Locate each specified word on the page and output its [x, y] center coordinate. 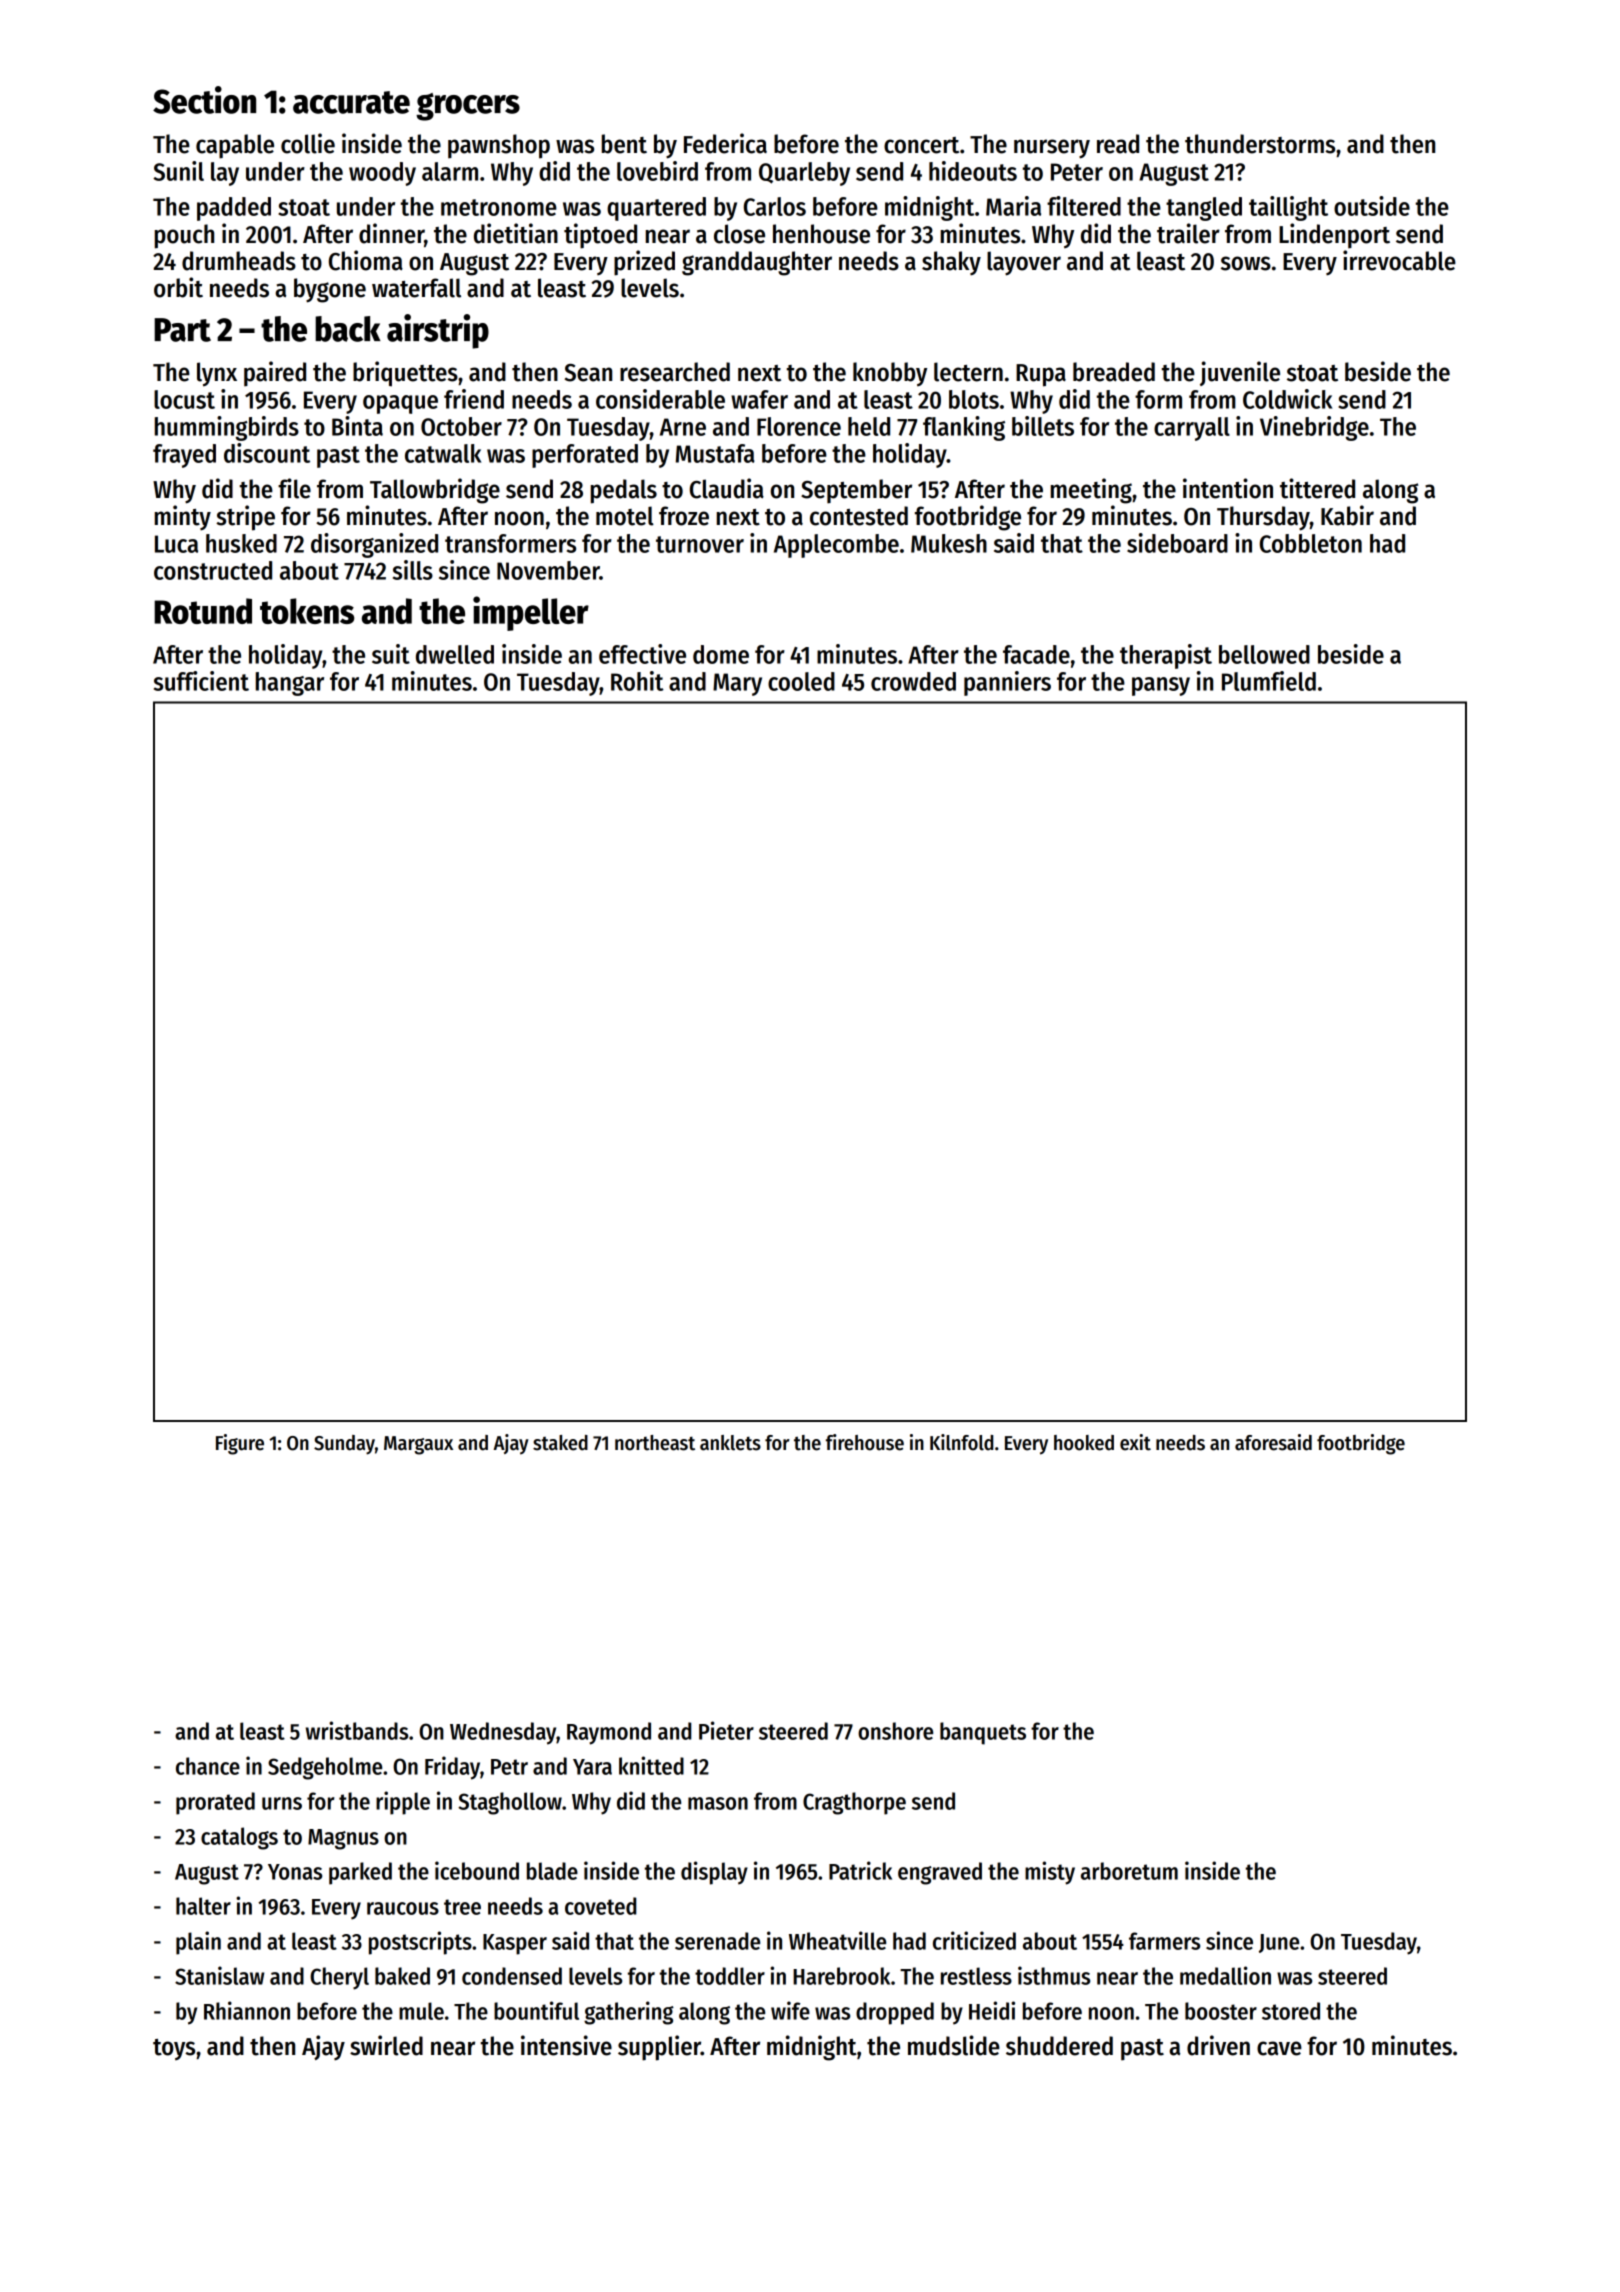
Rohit [637, 681]
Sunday [344, 1445]
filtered [1084, 206]
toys [174, 2049]
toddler [730, 1976]
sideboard [1177, 543]
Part [182, 330]
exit [1135, 1442]
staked [560, 1443]
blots [974, 399]
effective [642, 654]
